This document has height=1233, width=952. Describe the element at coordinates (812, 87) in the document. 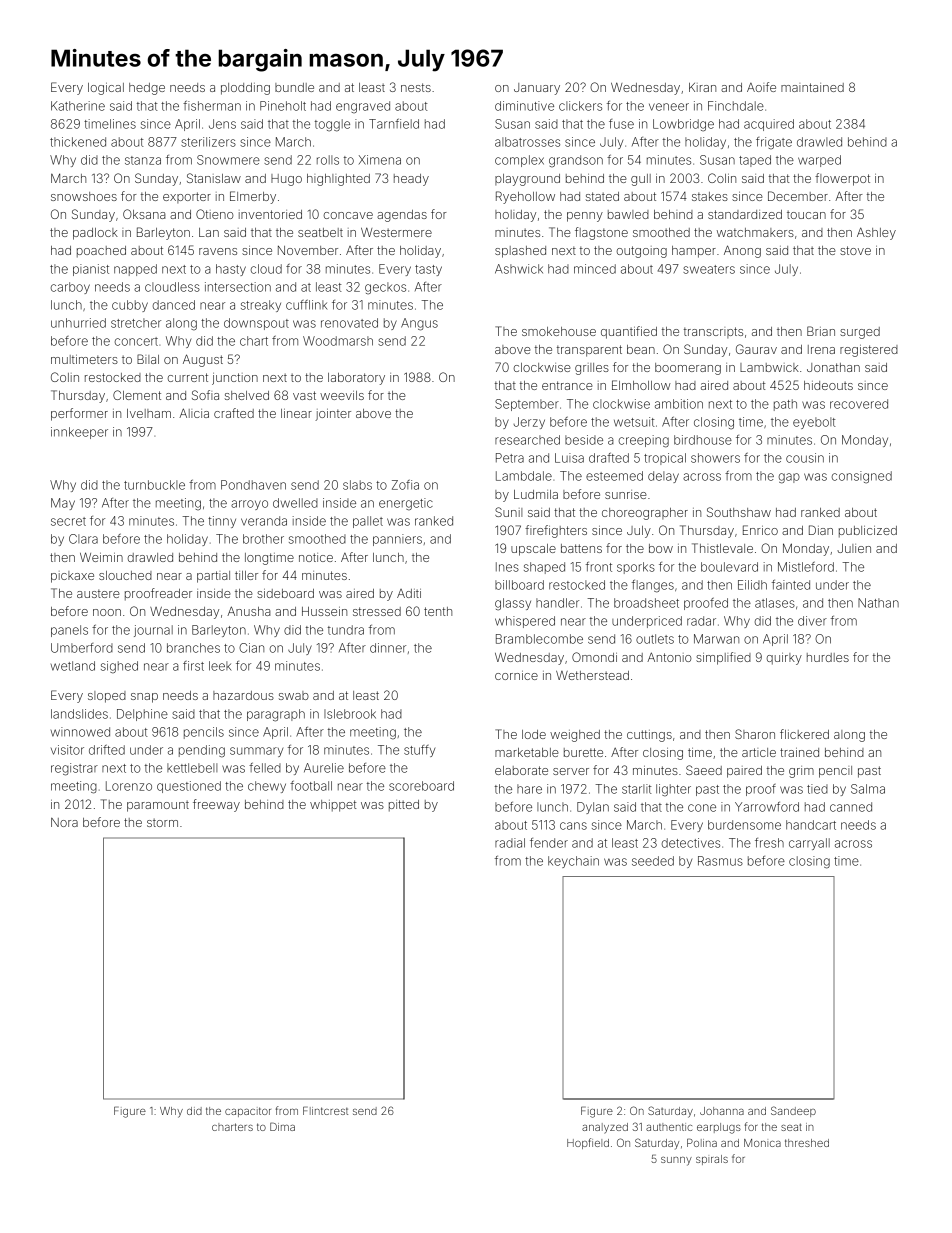

I see `maintained` at that location.
